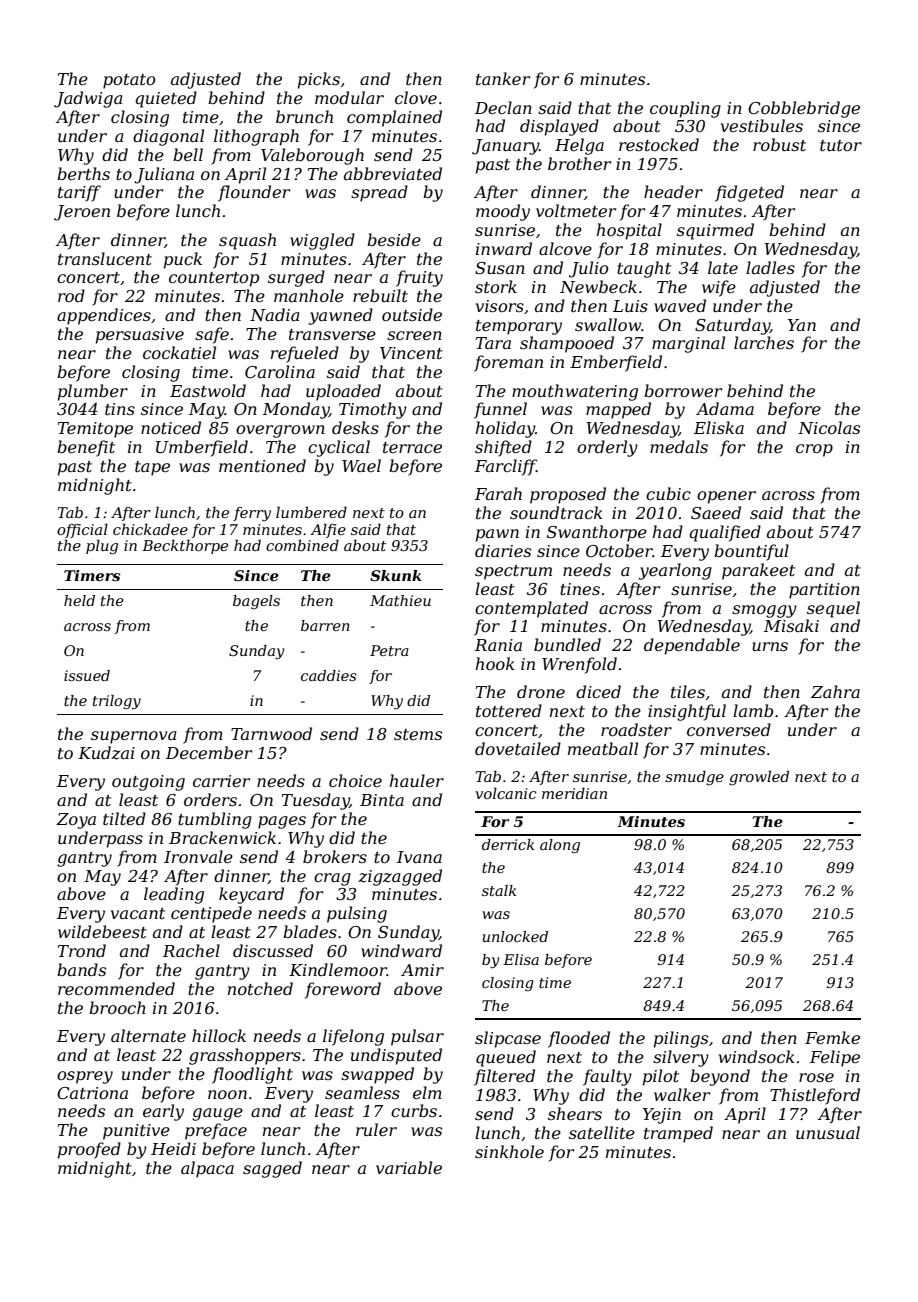 This screenshot has width=918, height=1302. What do you see at coordinates (81, 969) in the screenshot?
I see `bands` at bounding box center [81, 969].
